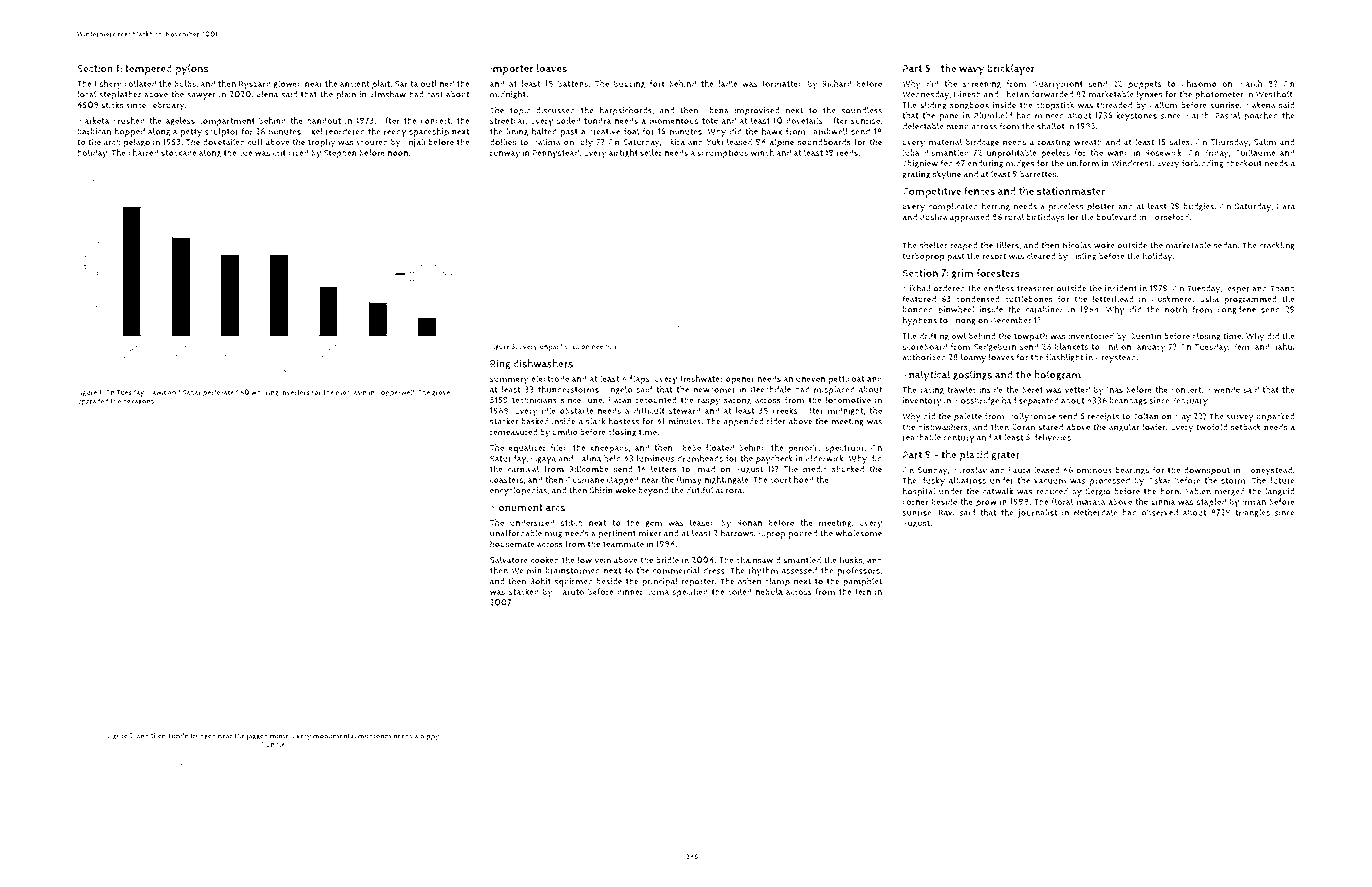  I want to click on hexagons, so click(138, 401).
